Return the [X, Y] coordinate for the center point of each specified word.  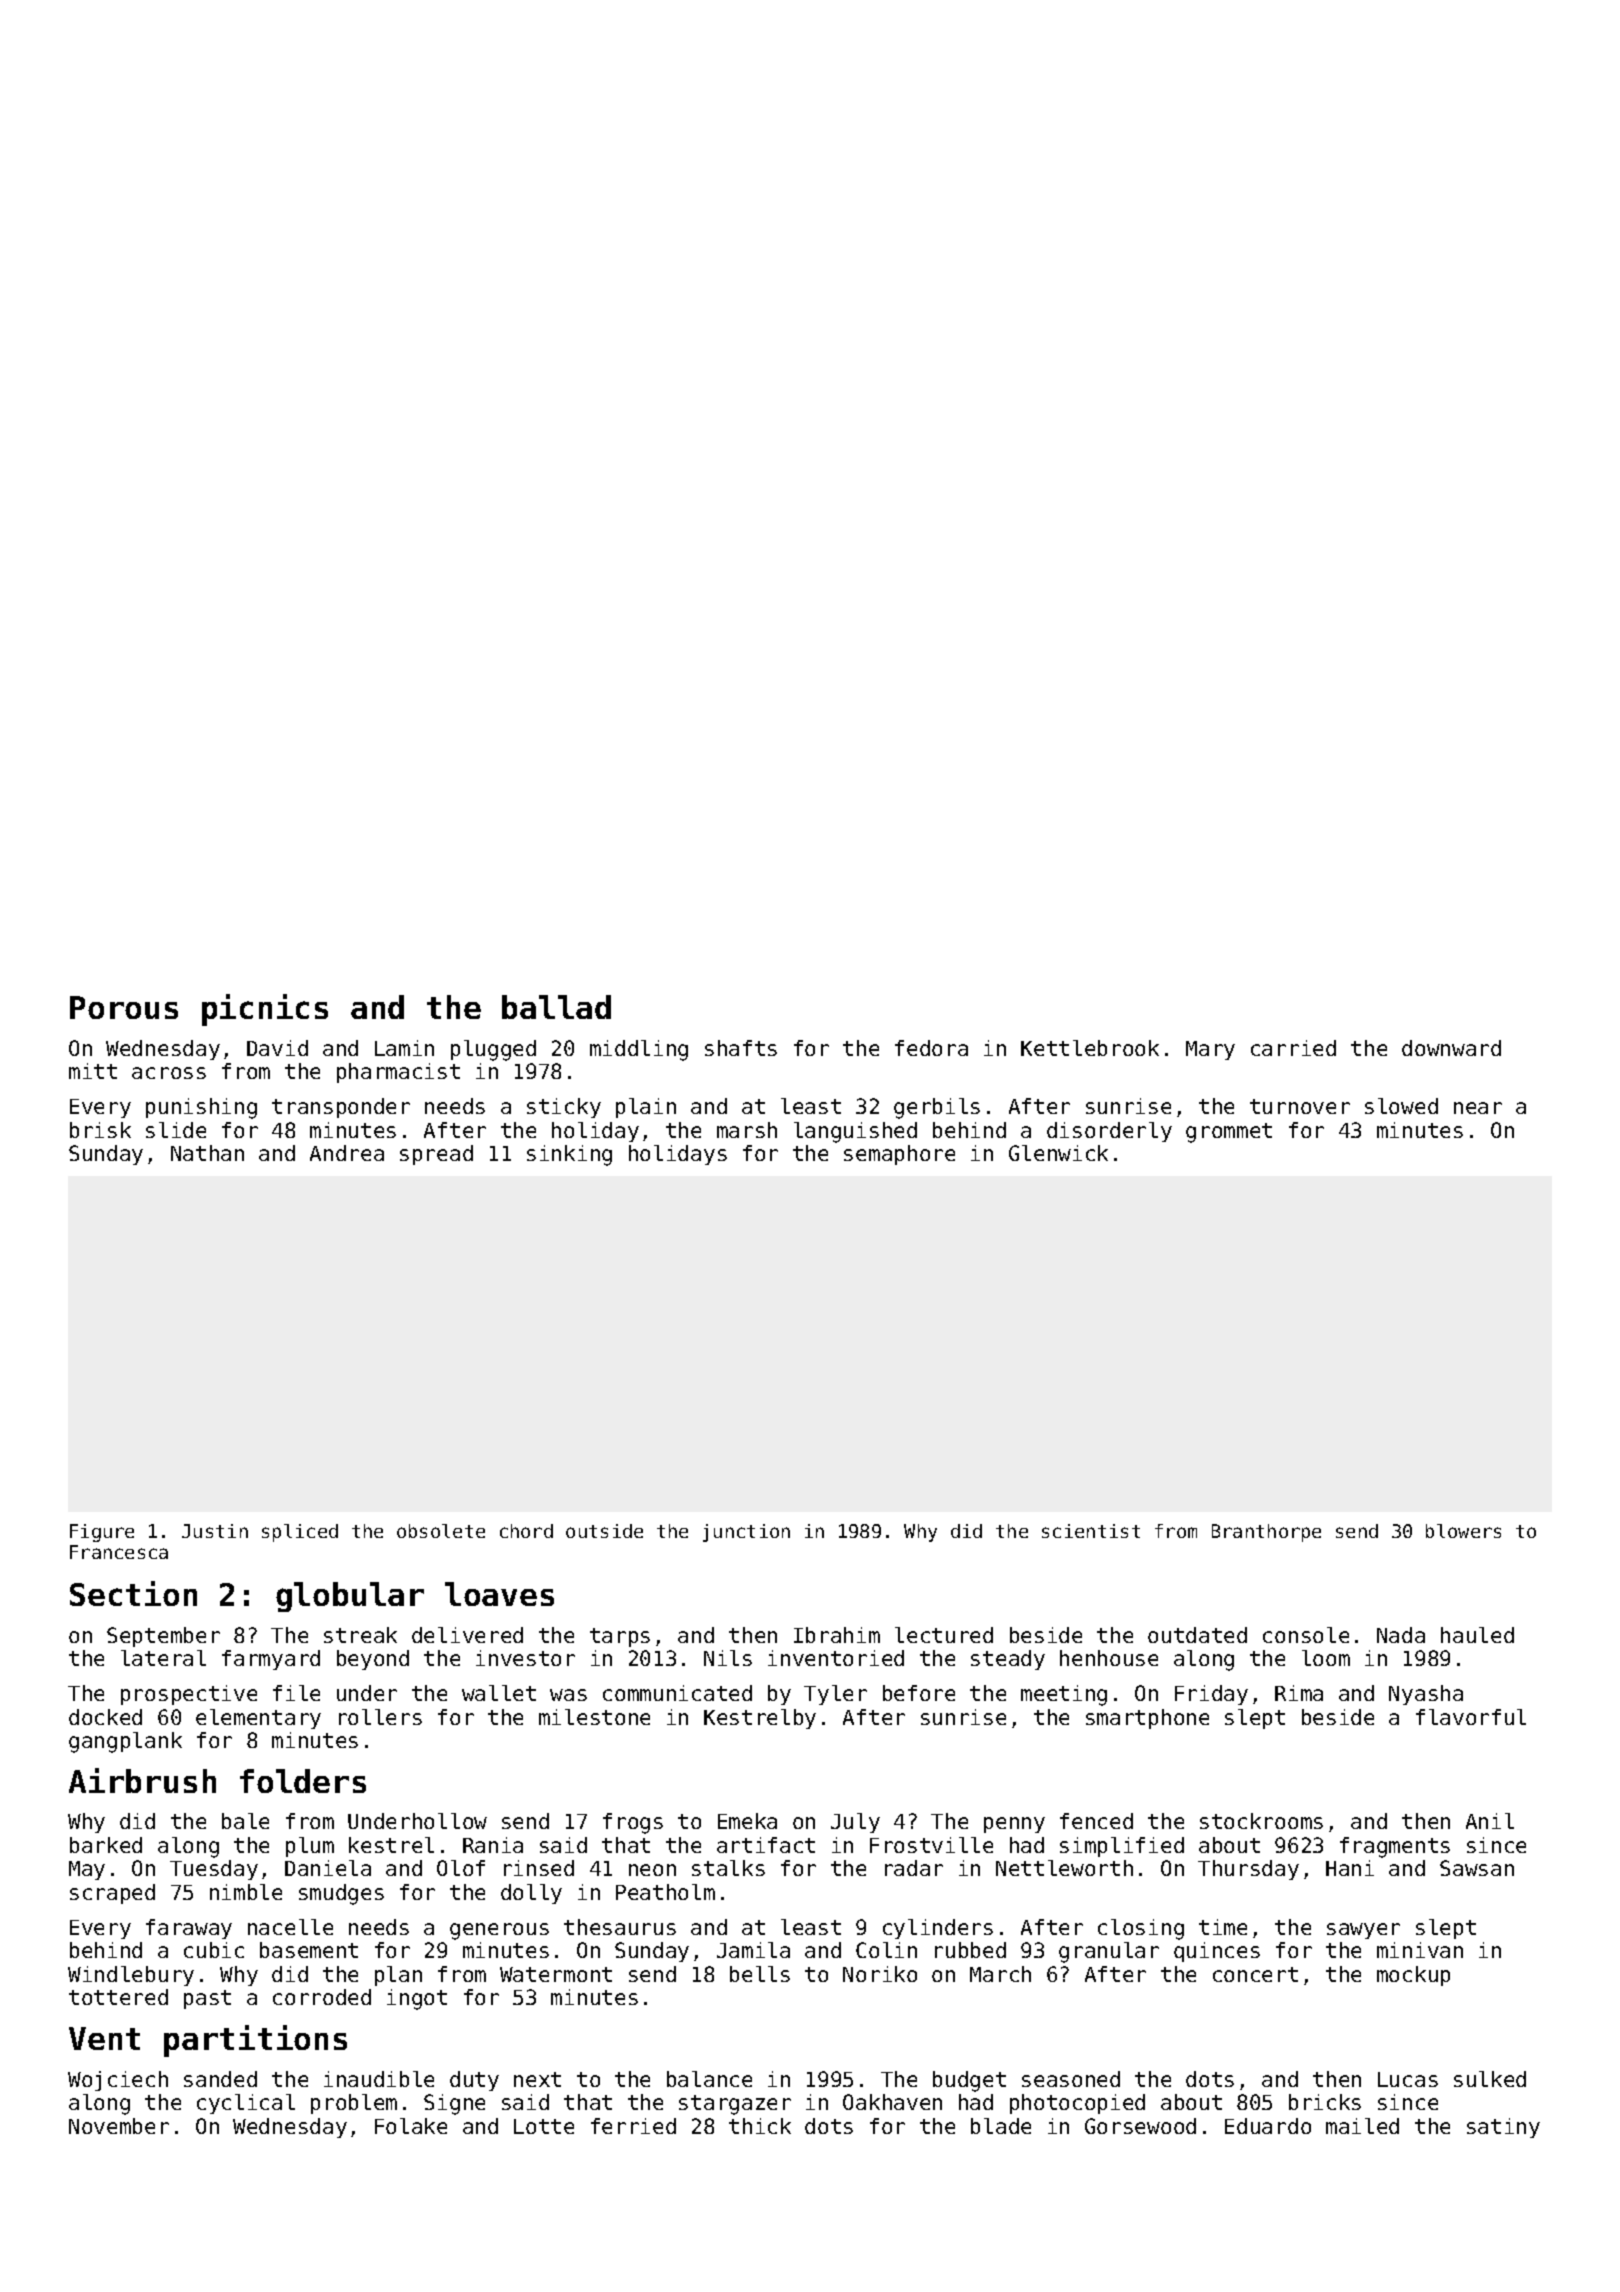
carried [1293, 1048]
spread [436, 1155]
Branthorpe [1266, 1533]
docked [105, 1717]
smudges [341, 1894]
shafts [741, 1048]
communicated [677, 1693]
